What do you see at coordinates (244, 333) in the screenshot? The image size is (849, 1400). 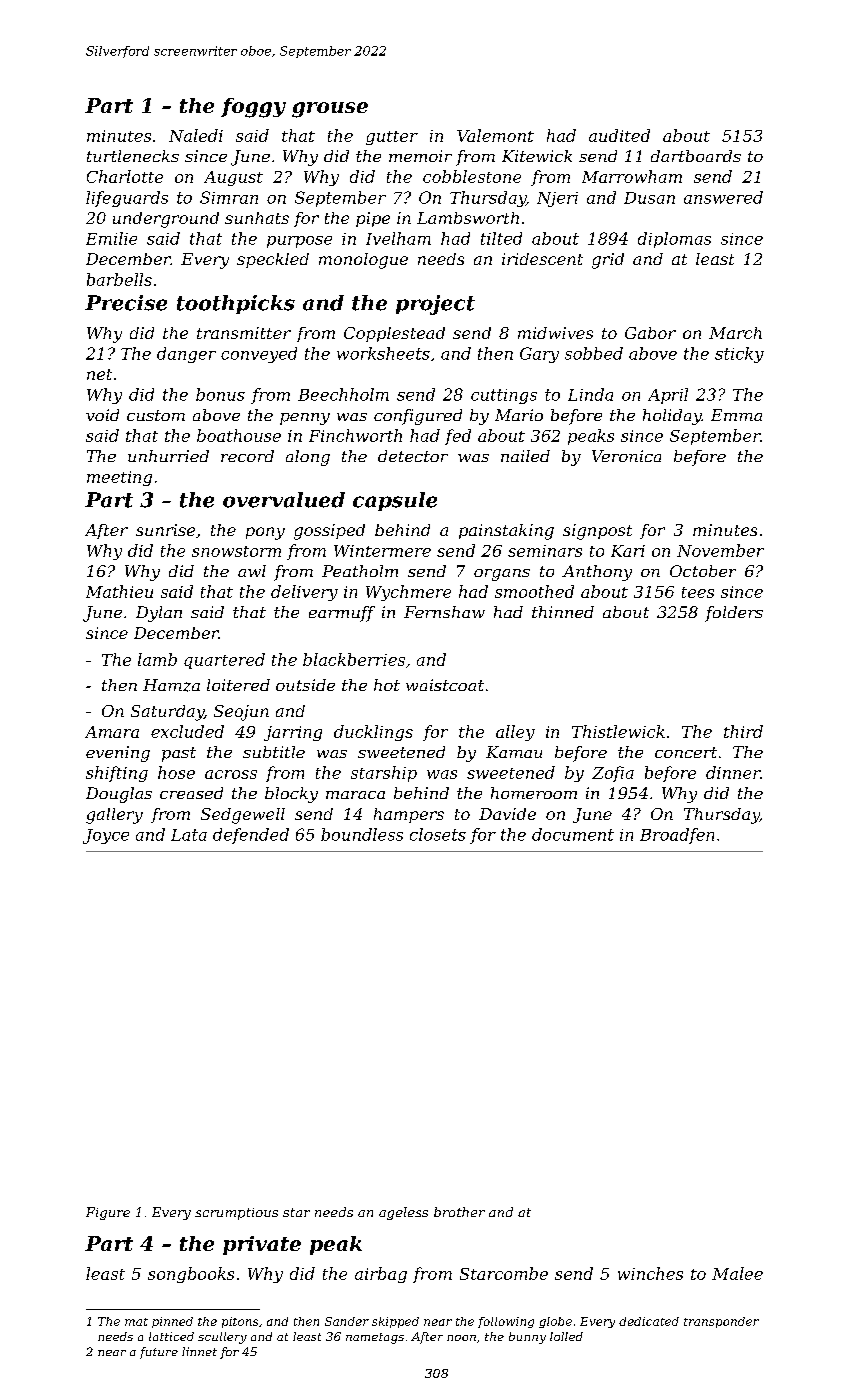 I see `transmitter` at bounding box center [244, 333].
